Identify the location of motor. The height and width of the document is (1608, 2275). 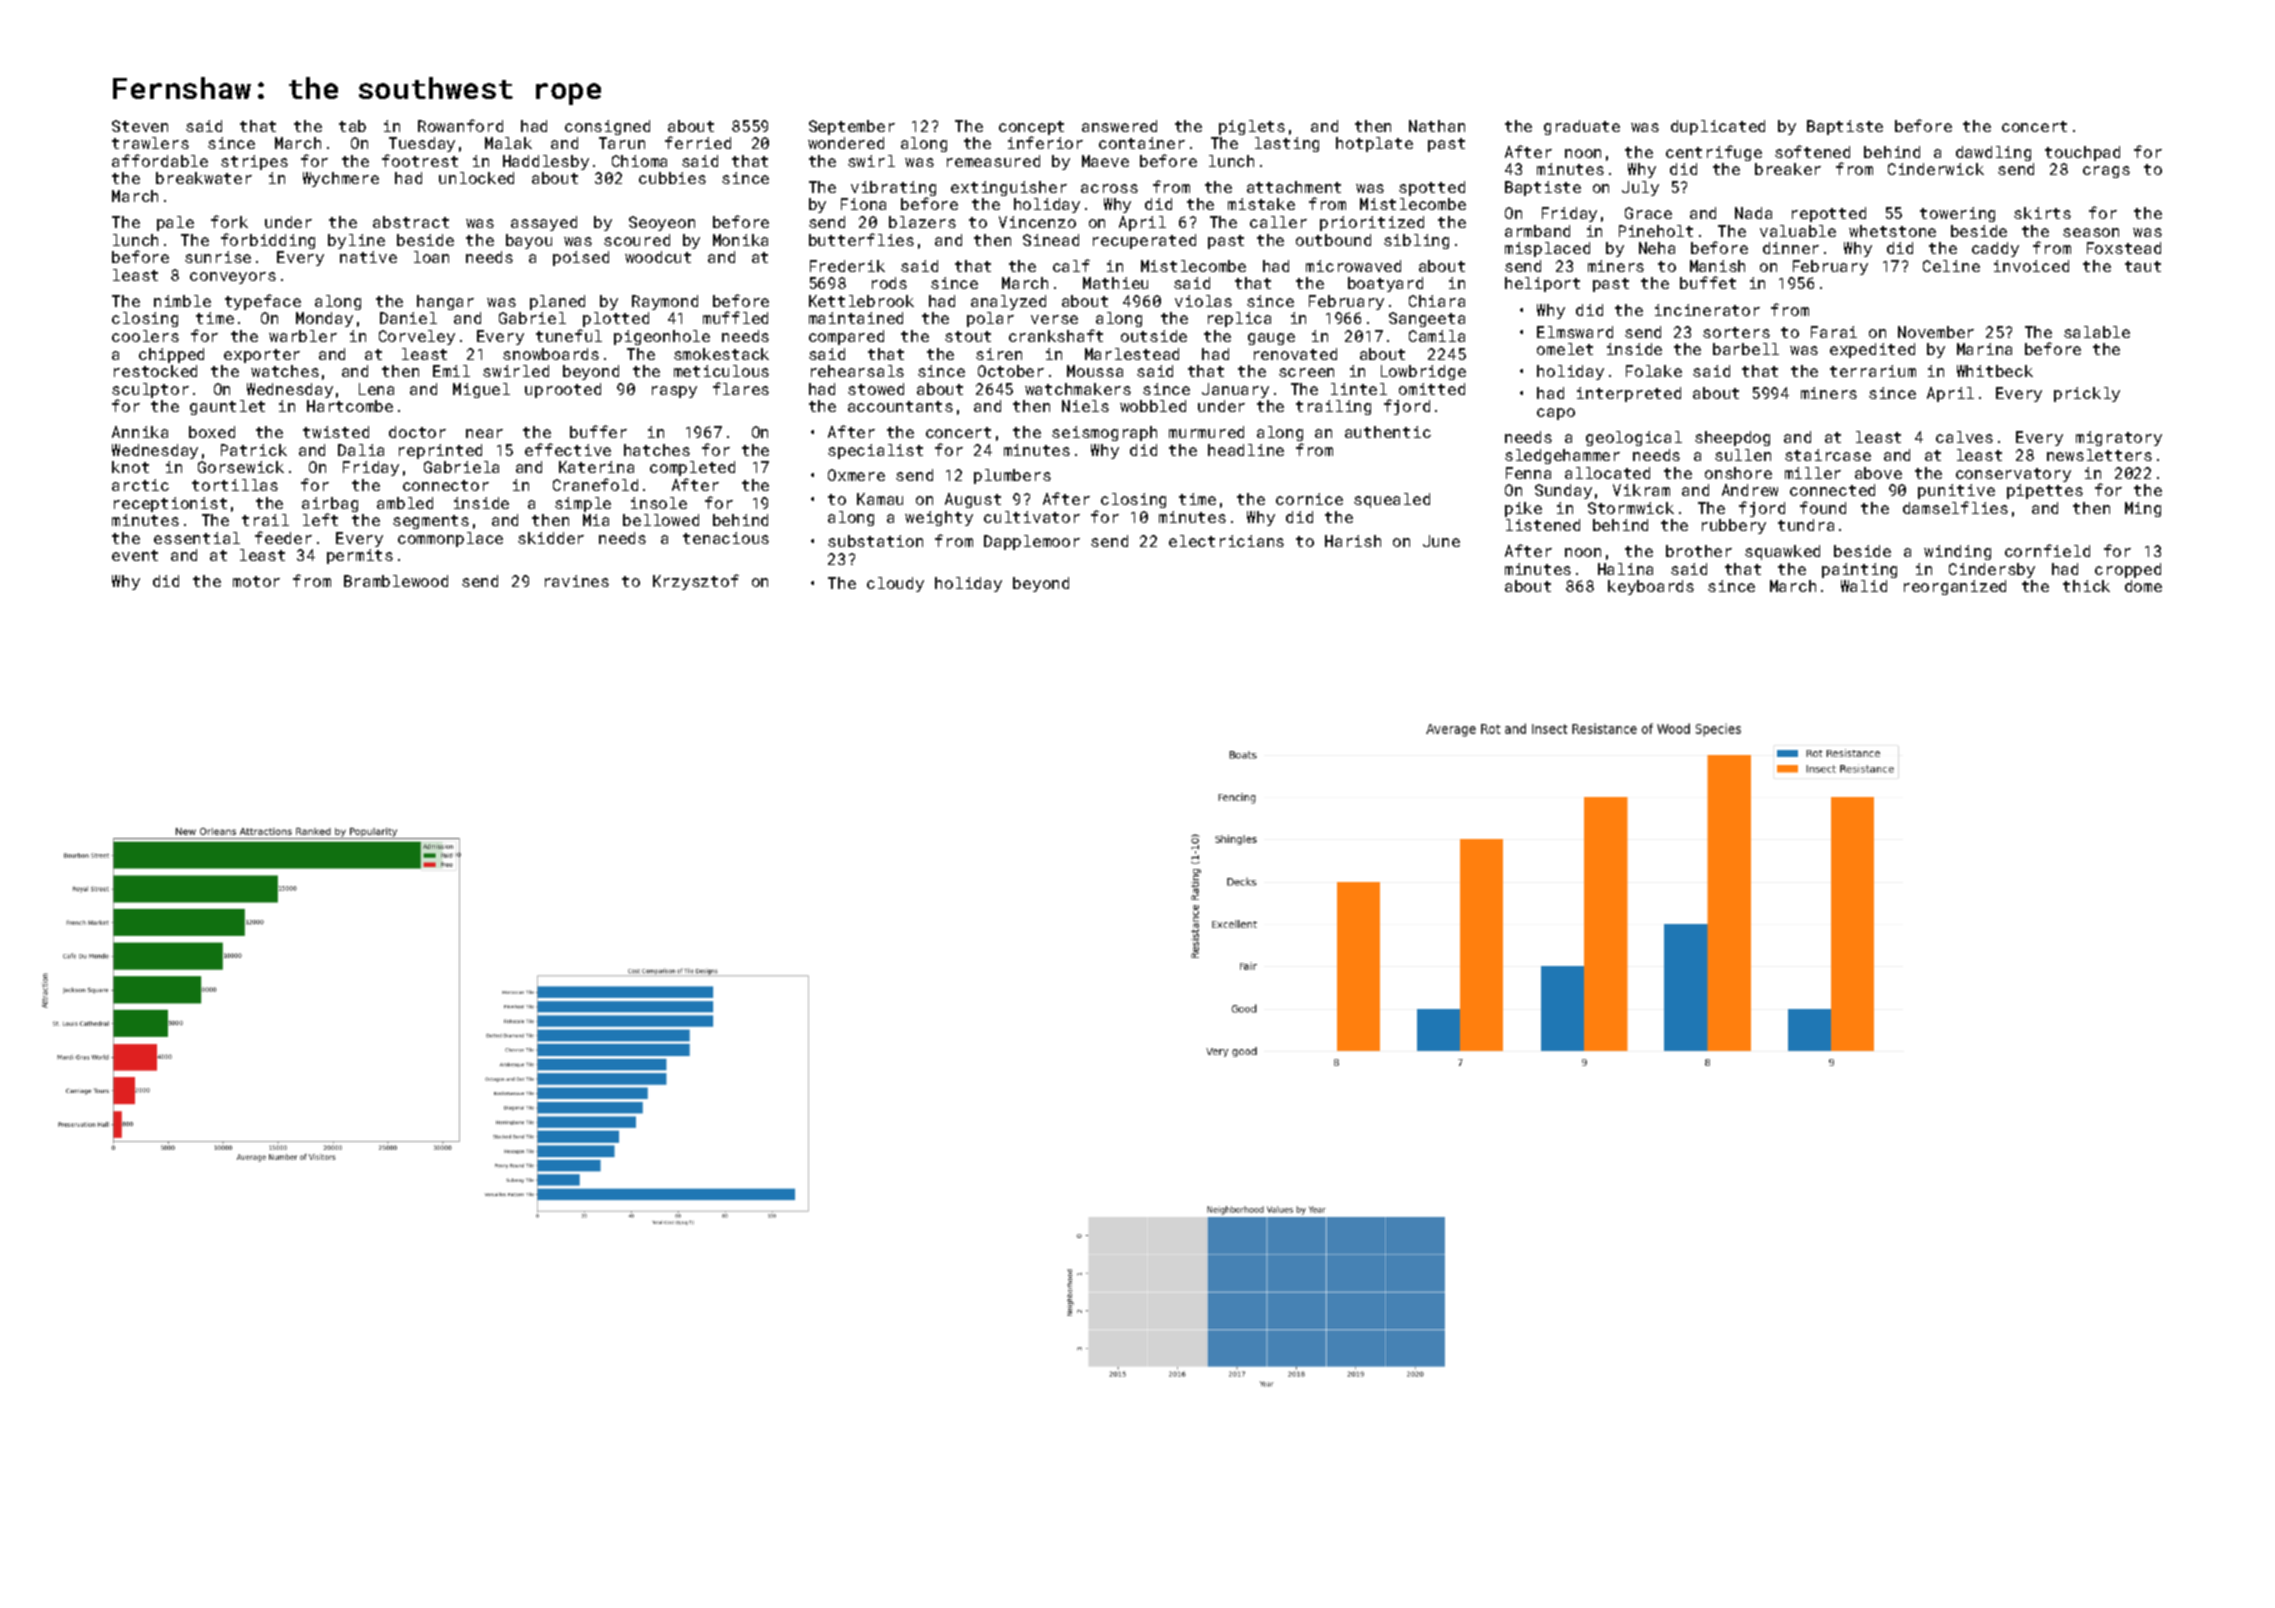
(256, 581).
